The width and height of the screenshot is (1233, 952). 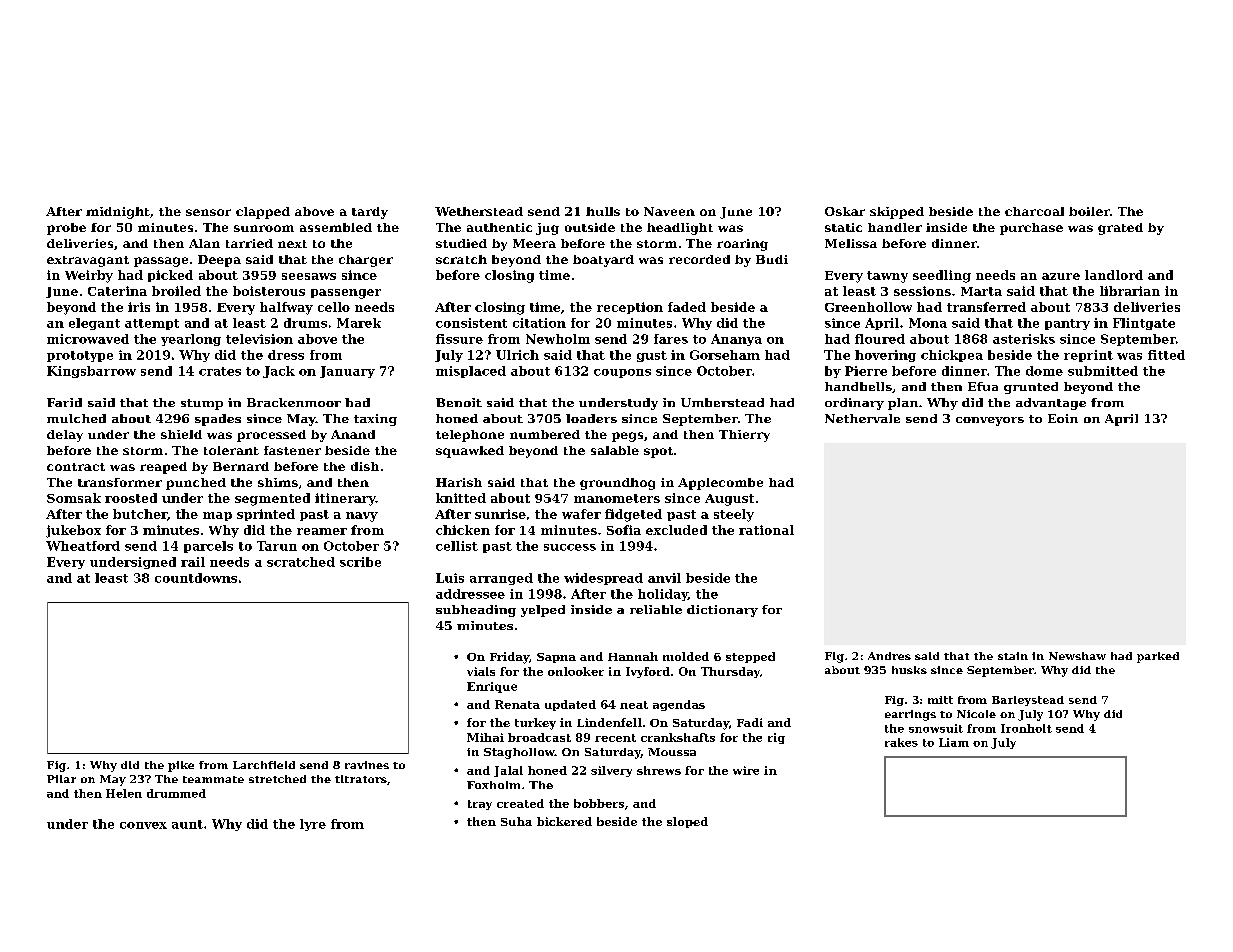 What do you see at coordinates (263, 213) in the screenshot?
I see `clapped` at bounding box center [263, 213].
